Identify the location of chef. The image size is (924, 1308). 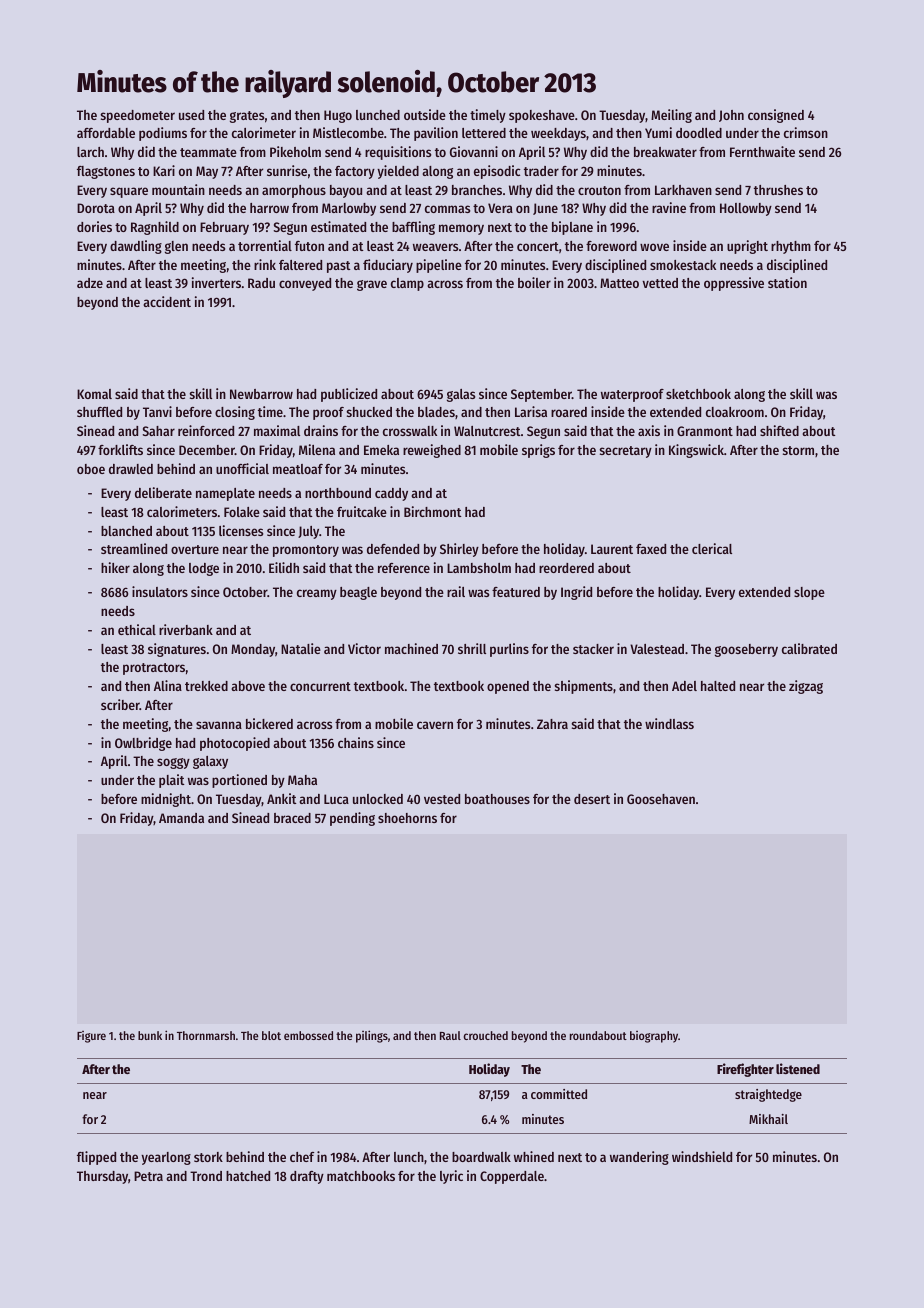
(302, 1157).
